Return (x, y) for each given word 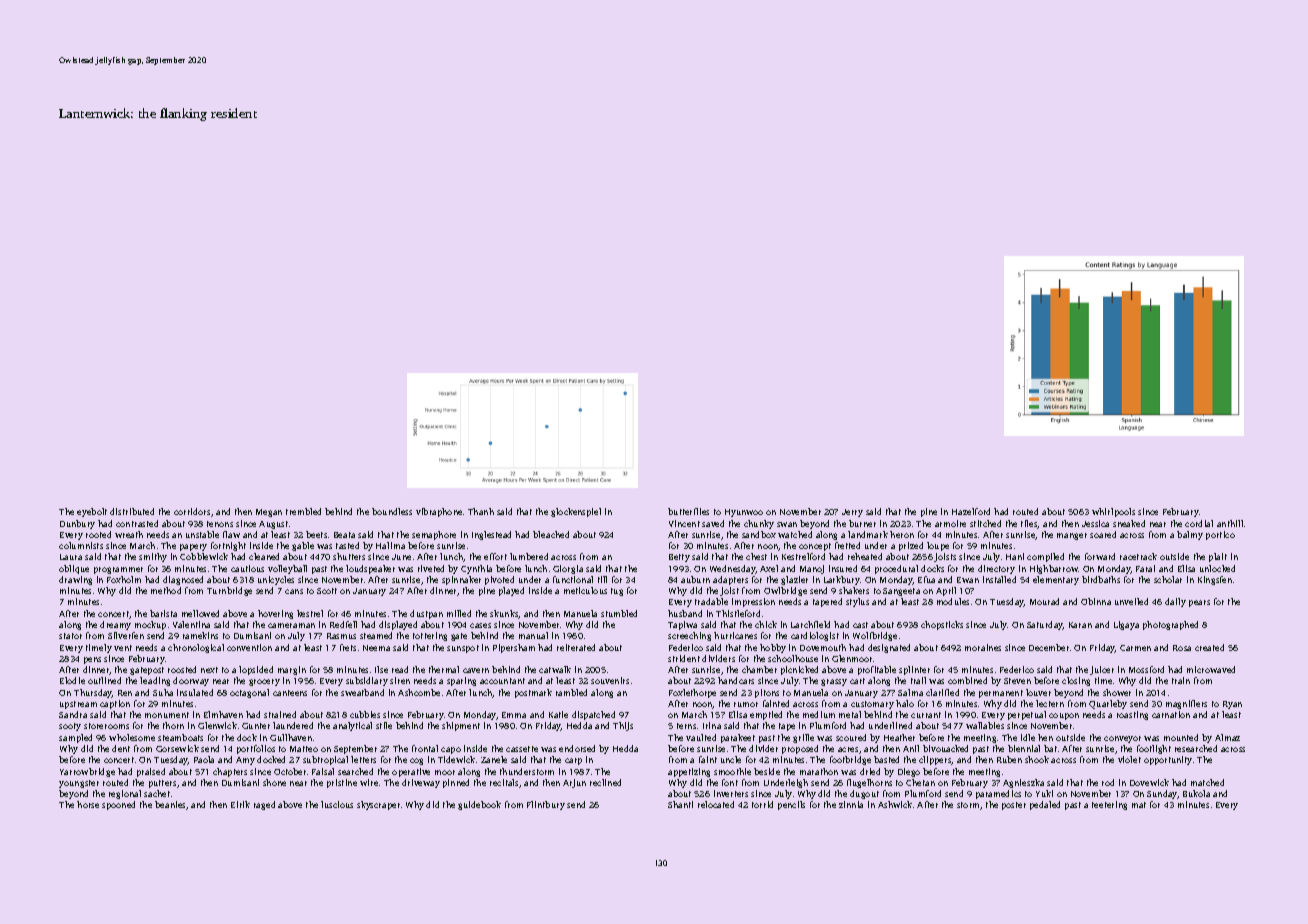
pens (92, 660)
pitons (767, 693)
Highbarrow (1054, 569)
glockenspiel (576, 512)
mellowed (200, 613)
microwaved (1211, 669)
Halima (390, 545)
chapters (230, 772)
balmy (1190, 535)
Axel (769, 568)
